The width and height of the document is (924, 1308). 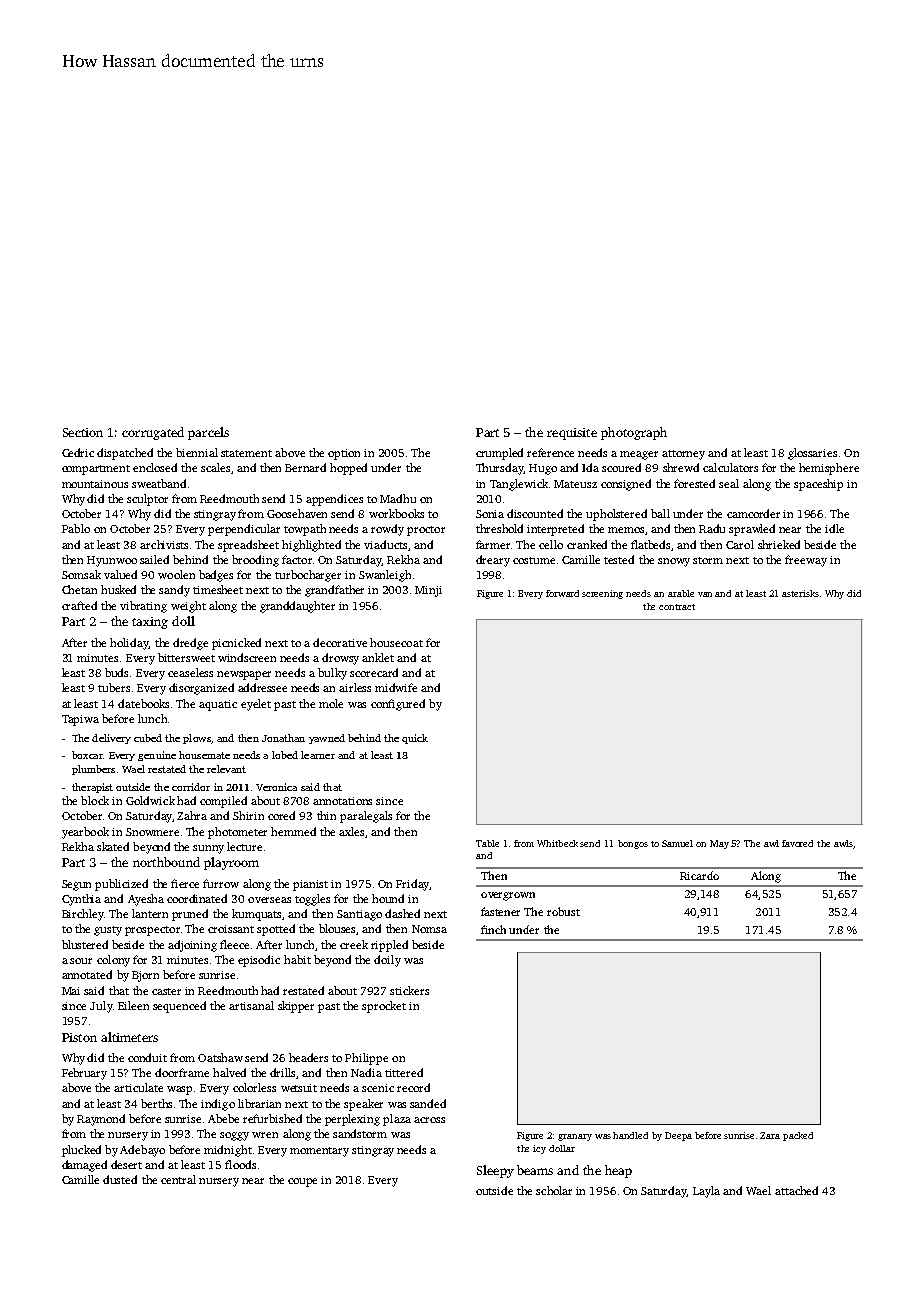 I want to click on central, so click(x=178, y=1179).
